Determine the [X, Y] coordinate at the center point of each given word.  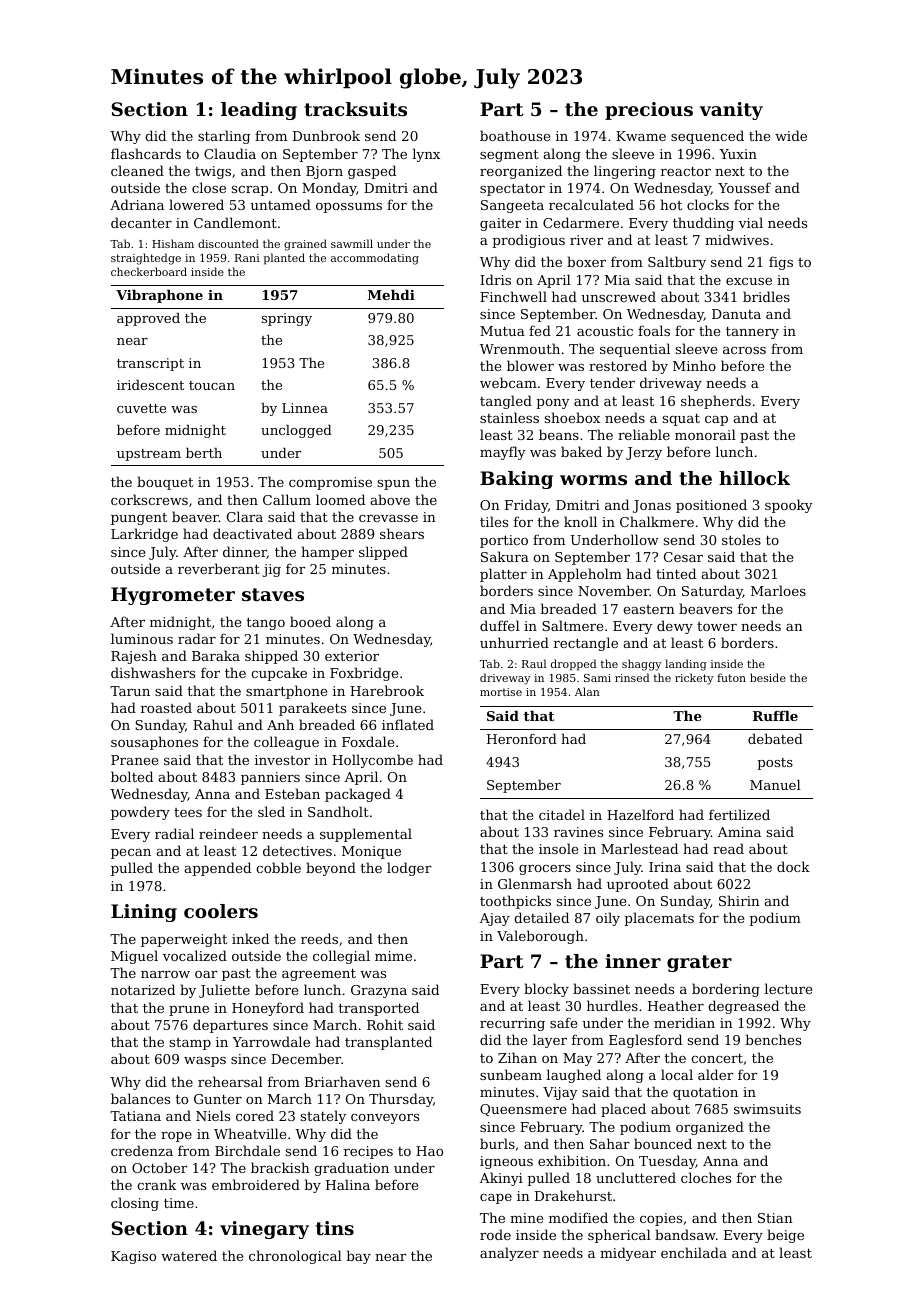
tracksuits [355, 109]
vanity [731, 111]
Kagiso [133, 1257]
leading [259, 111]
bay [358, 1257]
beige [785, 1236]
